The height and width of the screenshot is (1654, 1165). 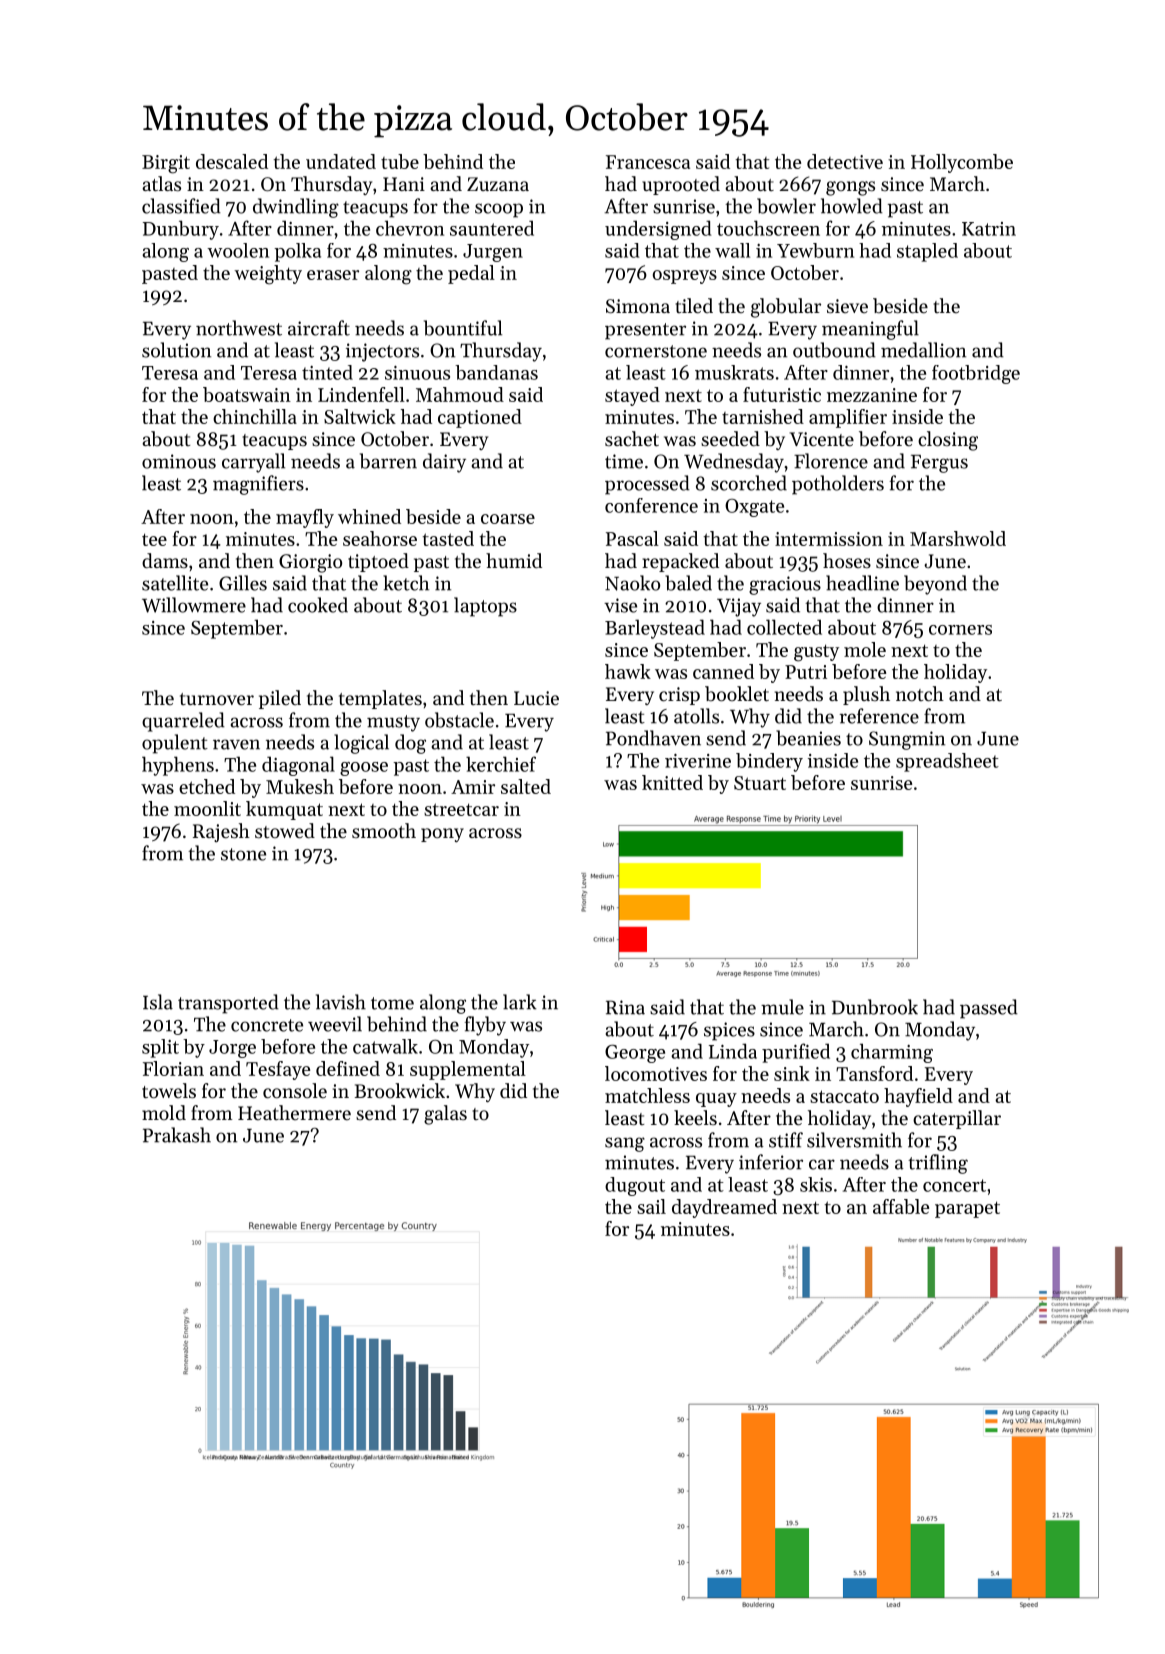 I want to click on Zuzana, so click(x=498, y=184).
